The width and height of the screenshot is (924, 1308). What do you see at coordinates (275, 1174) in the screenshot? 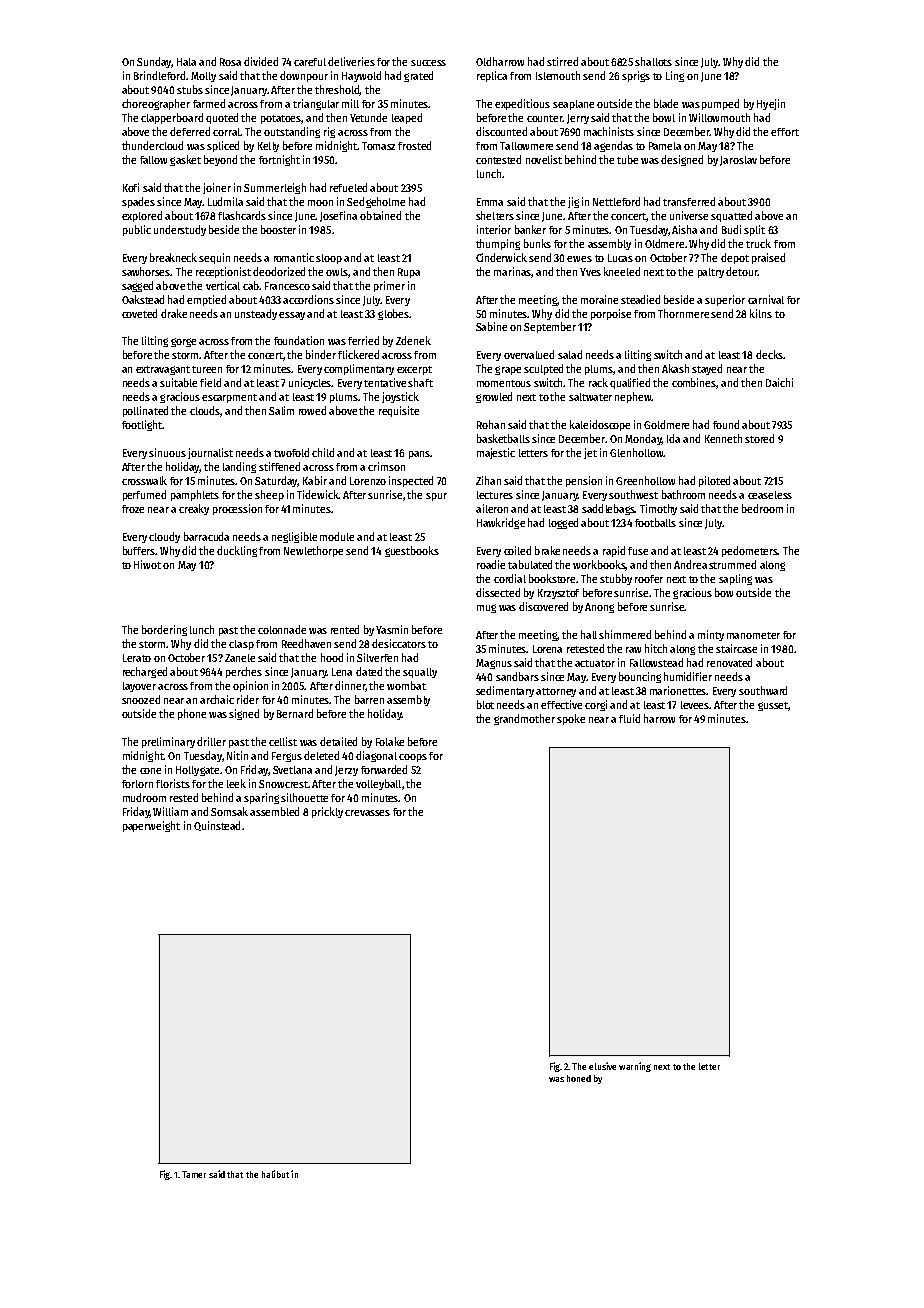
I see `halibut` at bounding box center [275, 1174].
